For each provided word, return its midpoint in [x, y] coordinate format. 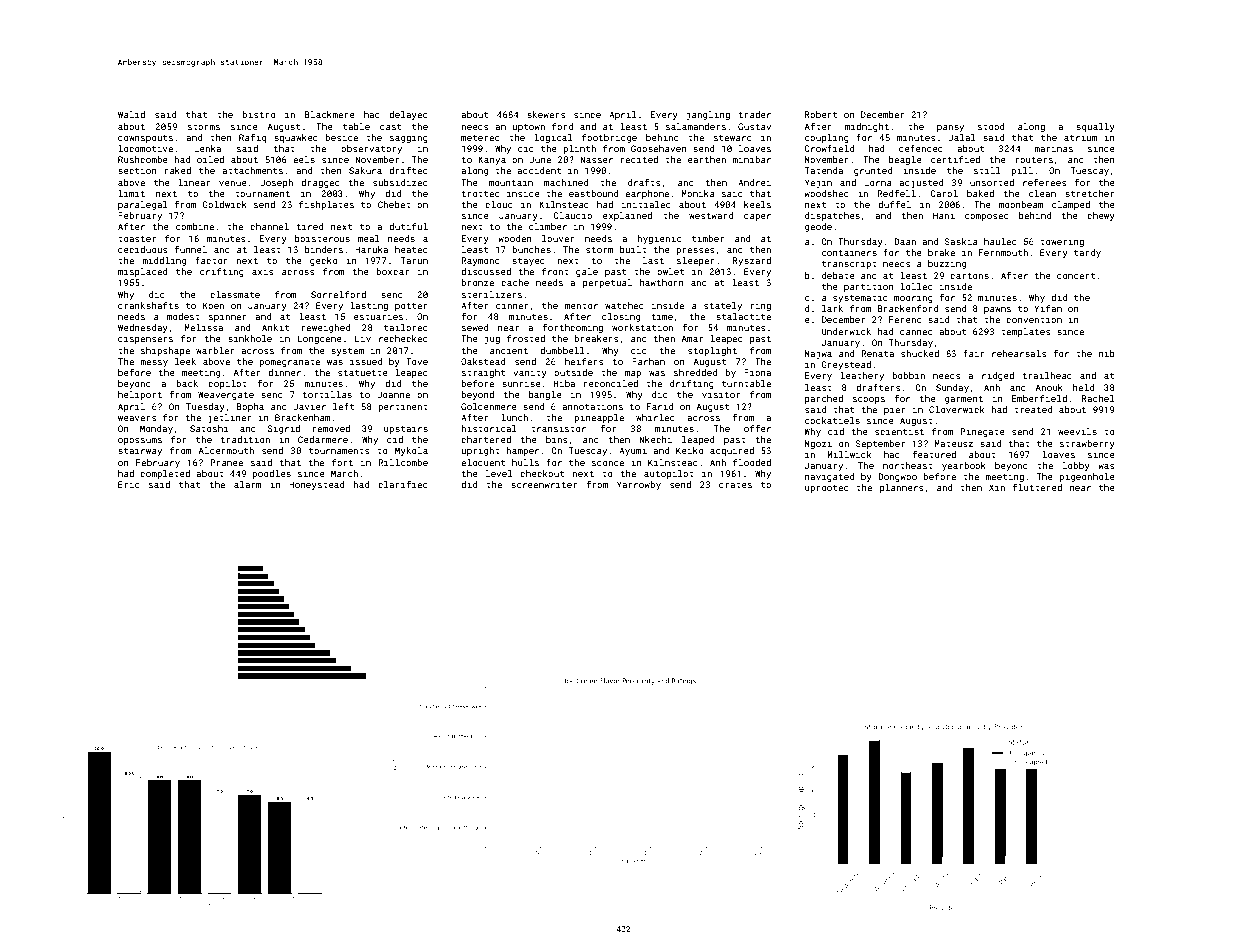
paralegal [143, 205]
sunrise [521, 383]
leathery [862, 376]
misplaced [142, 272]
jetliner [230, 418]
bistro [259, 114]
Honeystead [316, 485]
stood [991, 126]
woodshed [826, 193]
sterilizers [492, 294]
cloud [499, 204]
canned [916, 331]
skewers [546, 114]
